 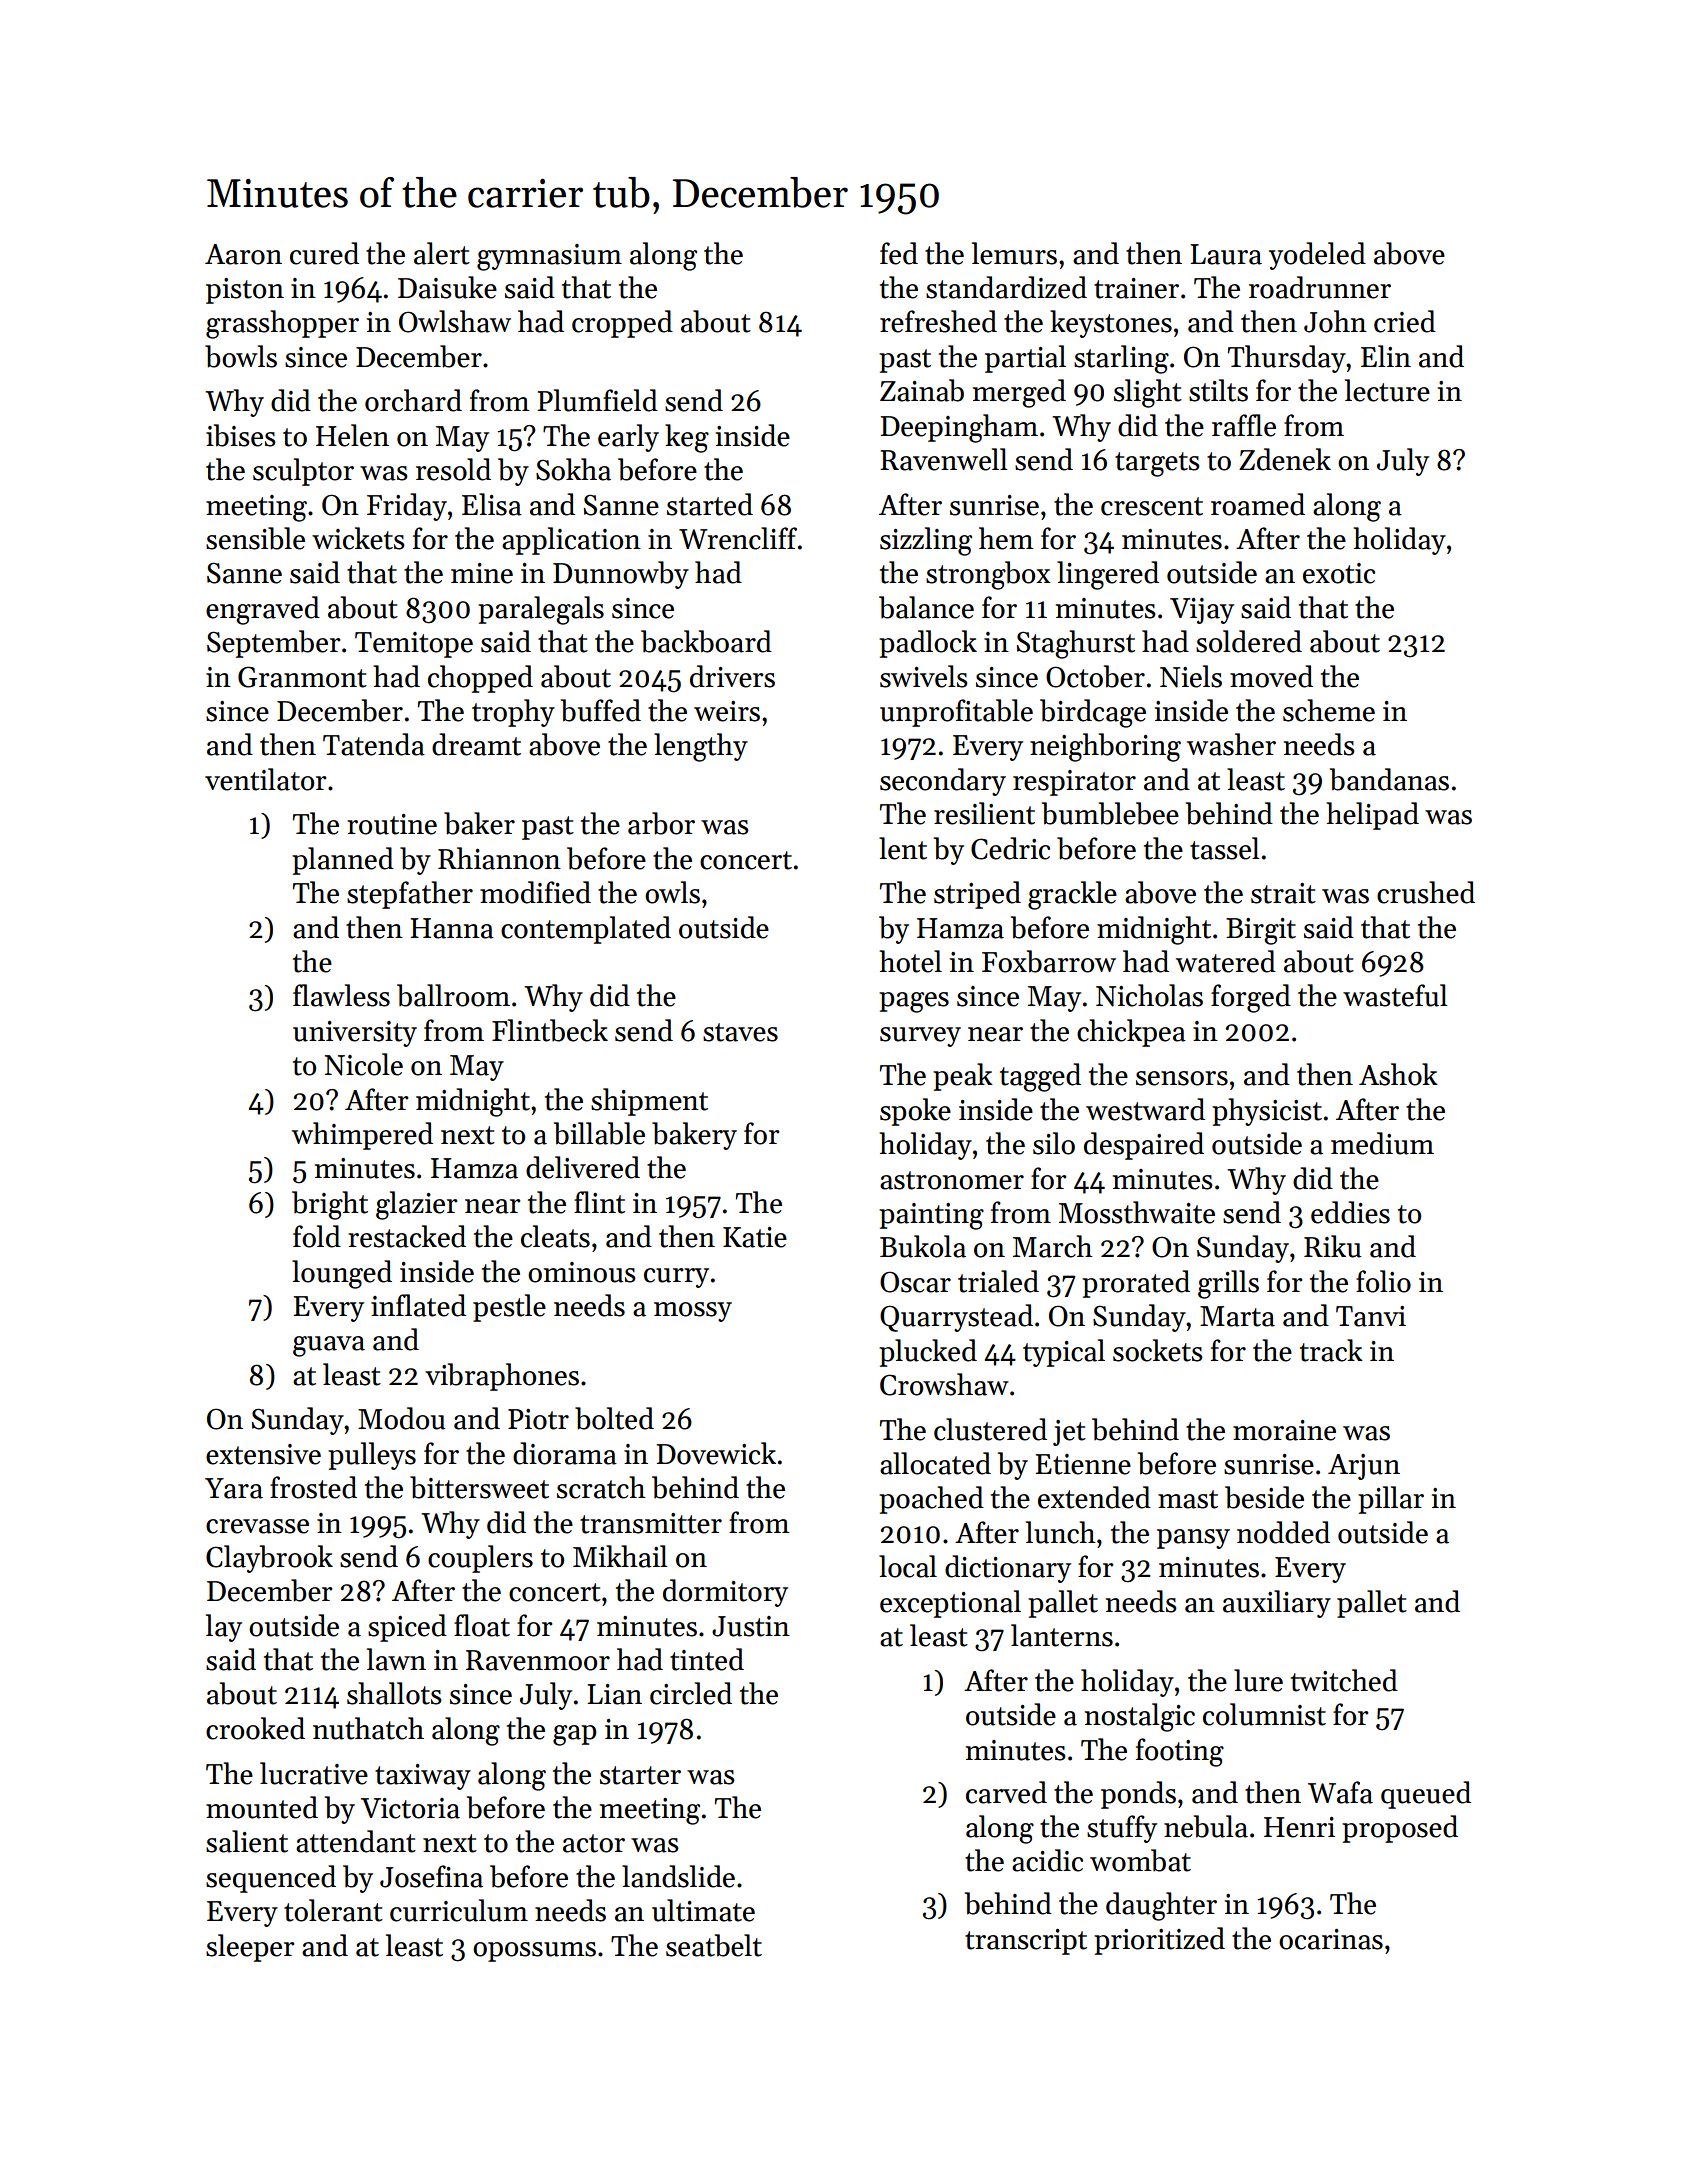 I want to click on crooked, so click(x=255, y=1728).
